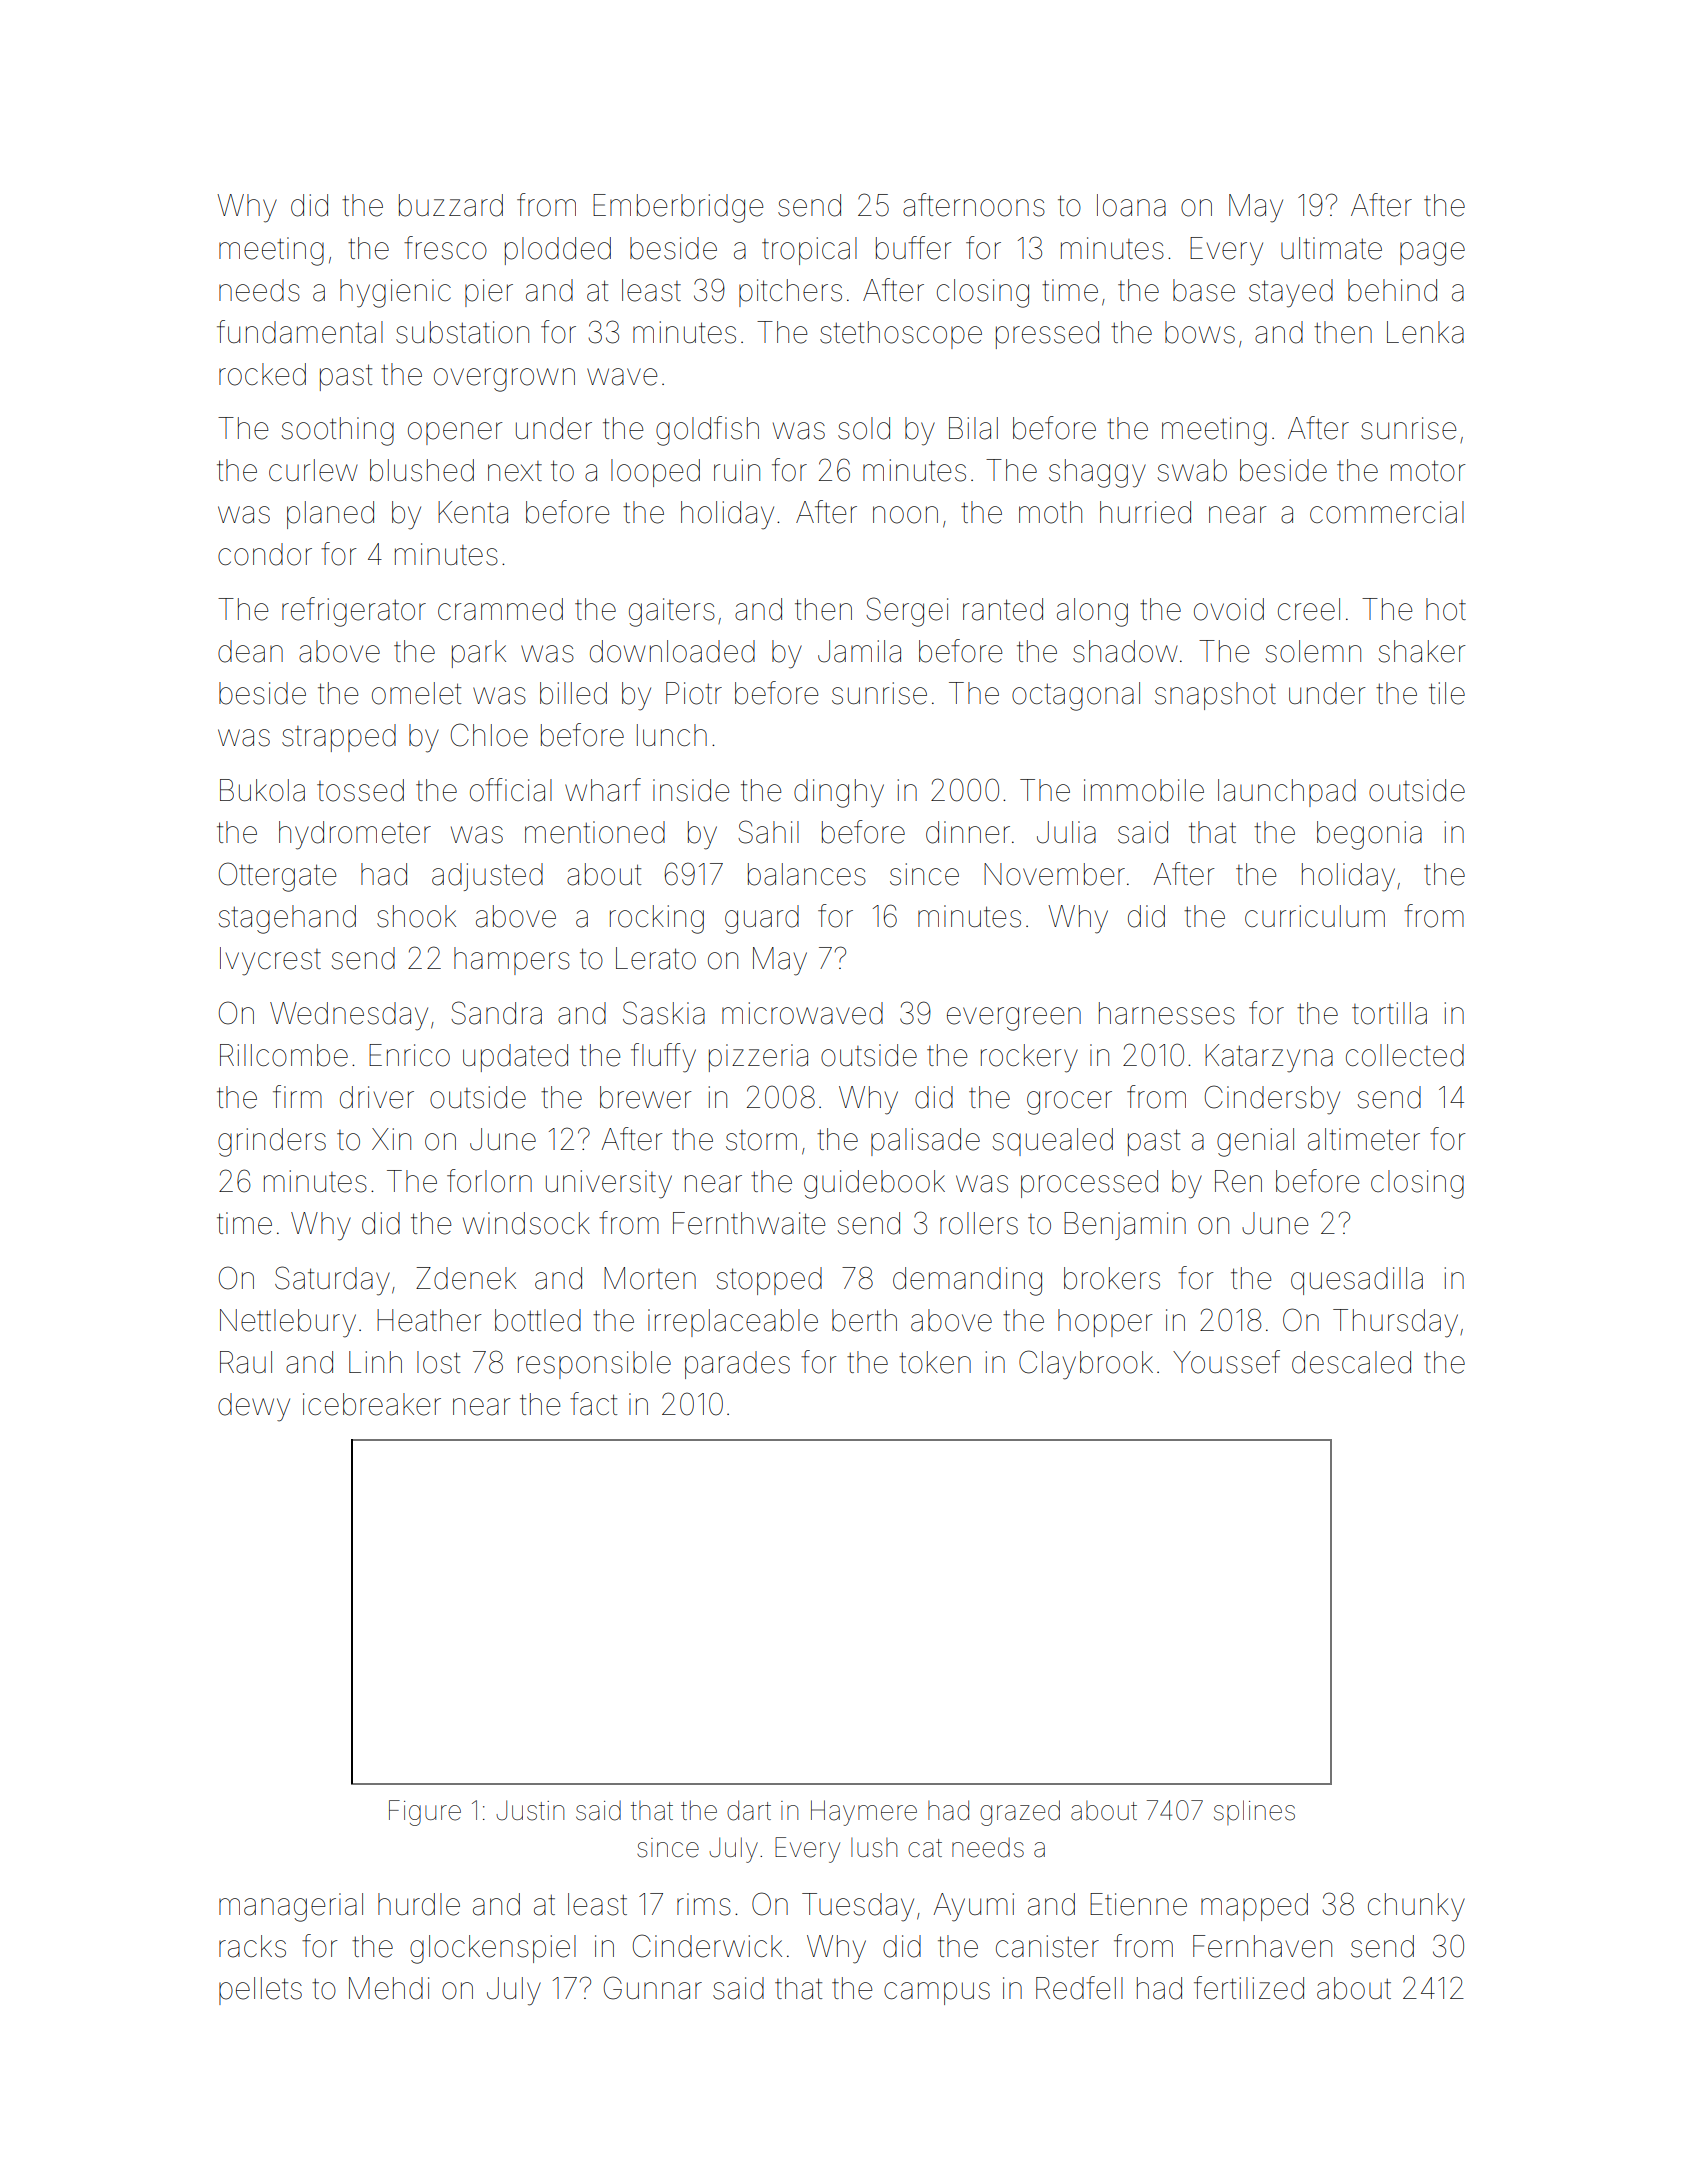 Image resolution: width=1683 pixels, height=2178 pixels. Describe the element at coordinates (262, 790) in the screenshot. I see `Bukola` at that location.
